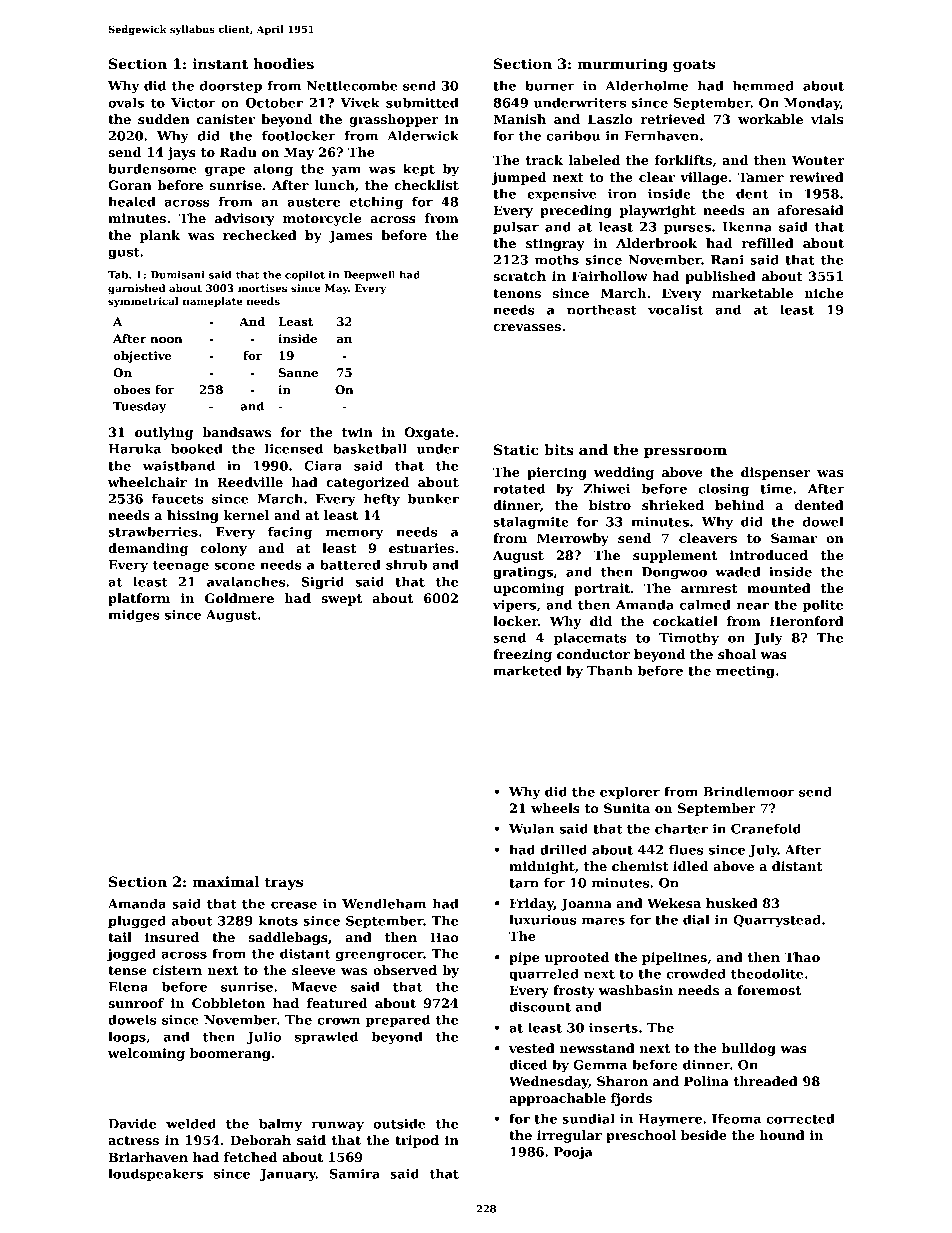 The height and width of the document is (1233, 952). What do you see at coordinates (220, 63) in the document?
I see `instant` at bounding box center [220, 63].
